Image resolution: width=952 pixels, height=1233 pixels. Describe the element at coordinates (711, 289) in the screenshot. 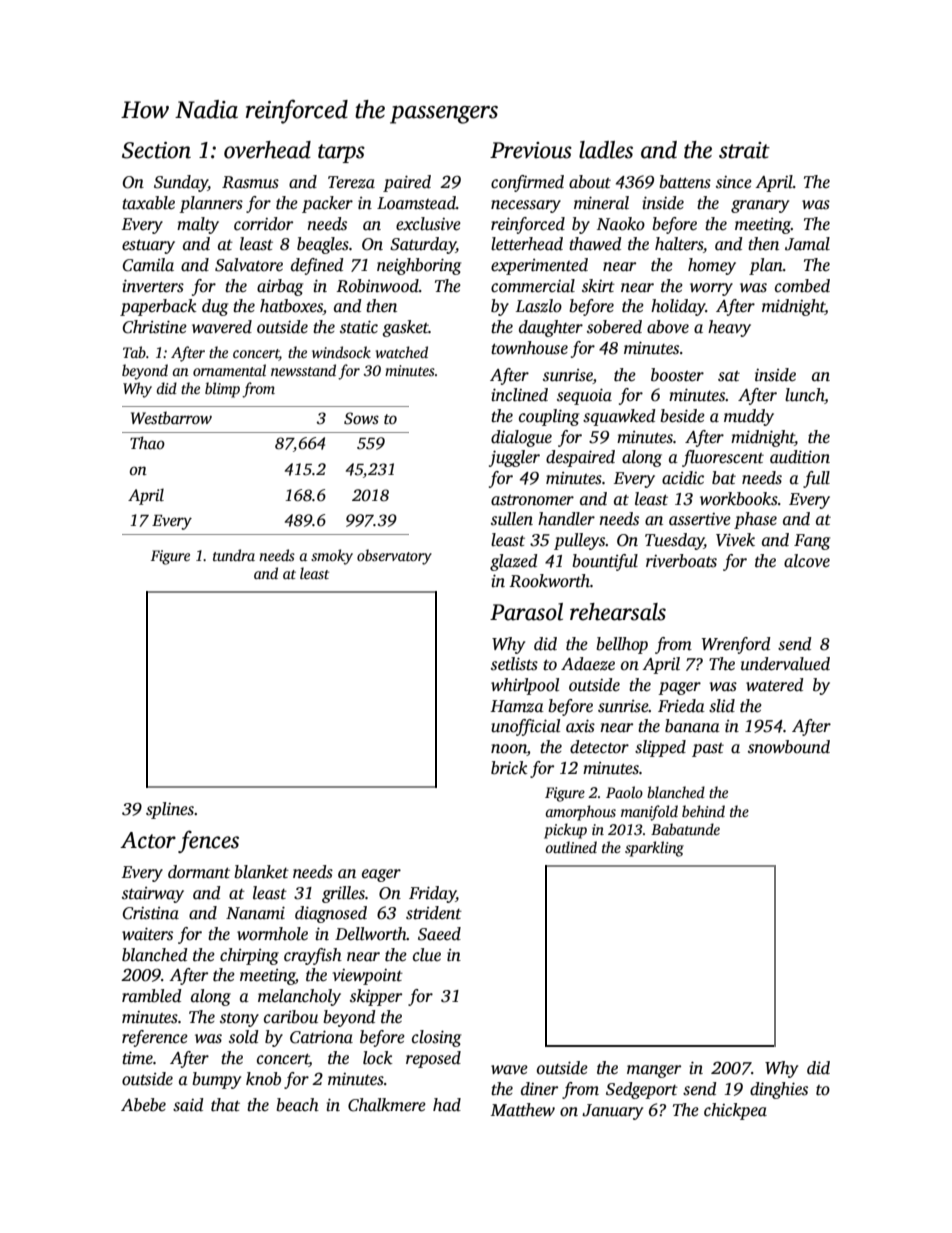

I see `worry` at that location.
